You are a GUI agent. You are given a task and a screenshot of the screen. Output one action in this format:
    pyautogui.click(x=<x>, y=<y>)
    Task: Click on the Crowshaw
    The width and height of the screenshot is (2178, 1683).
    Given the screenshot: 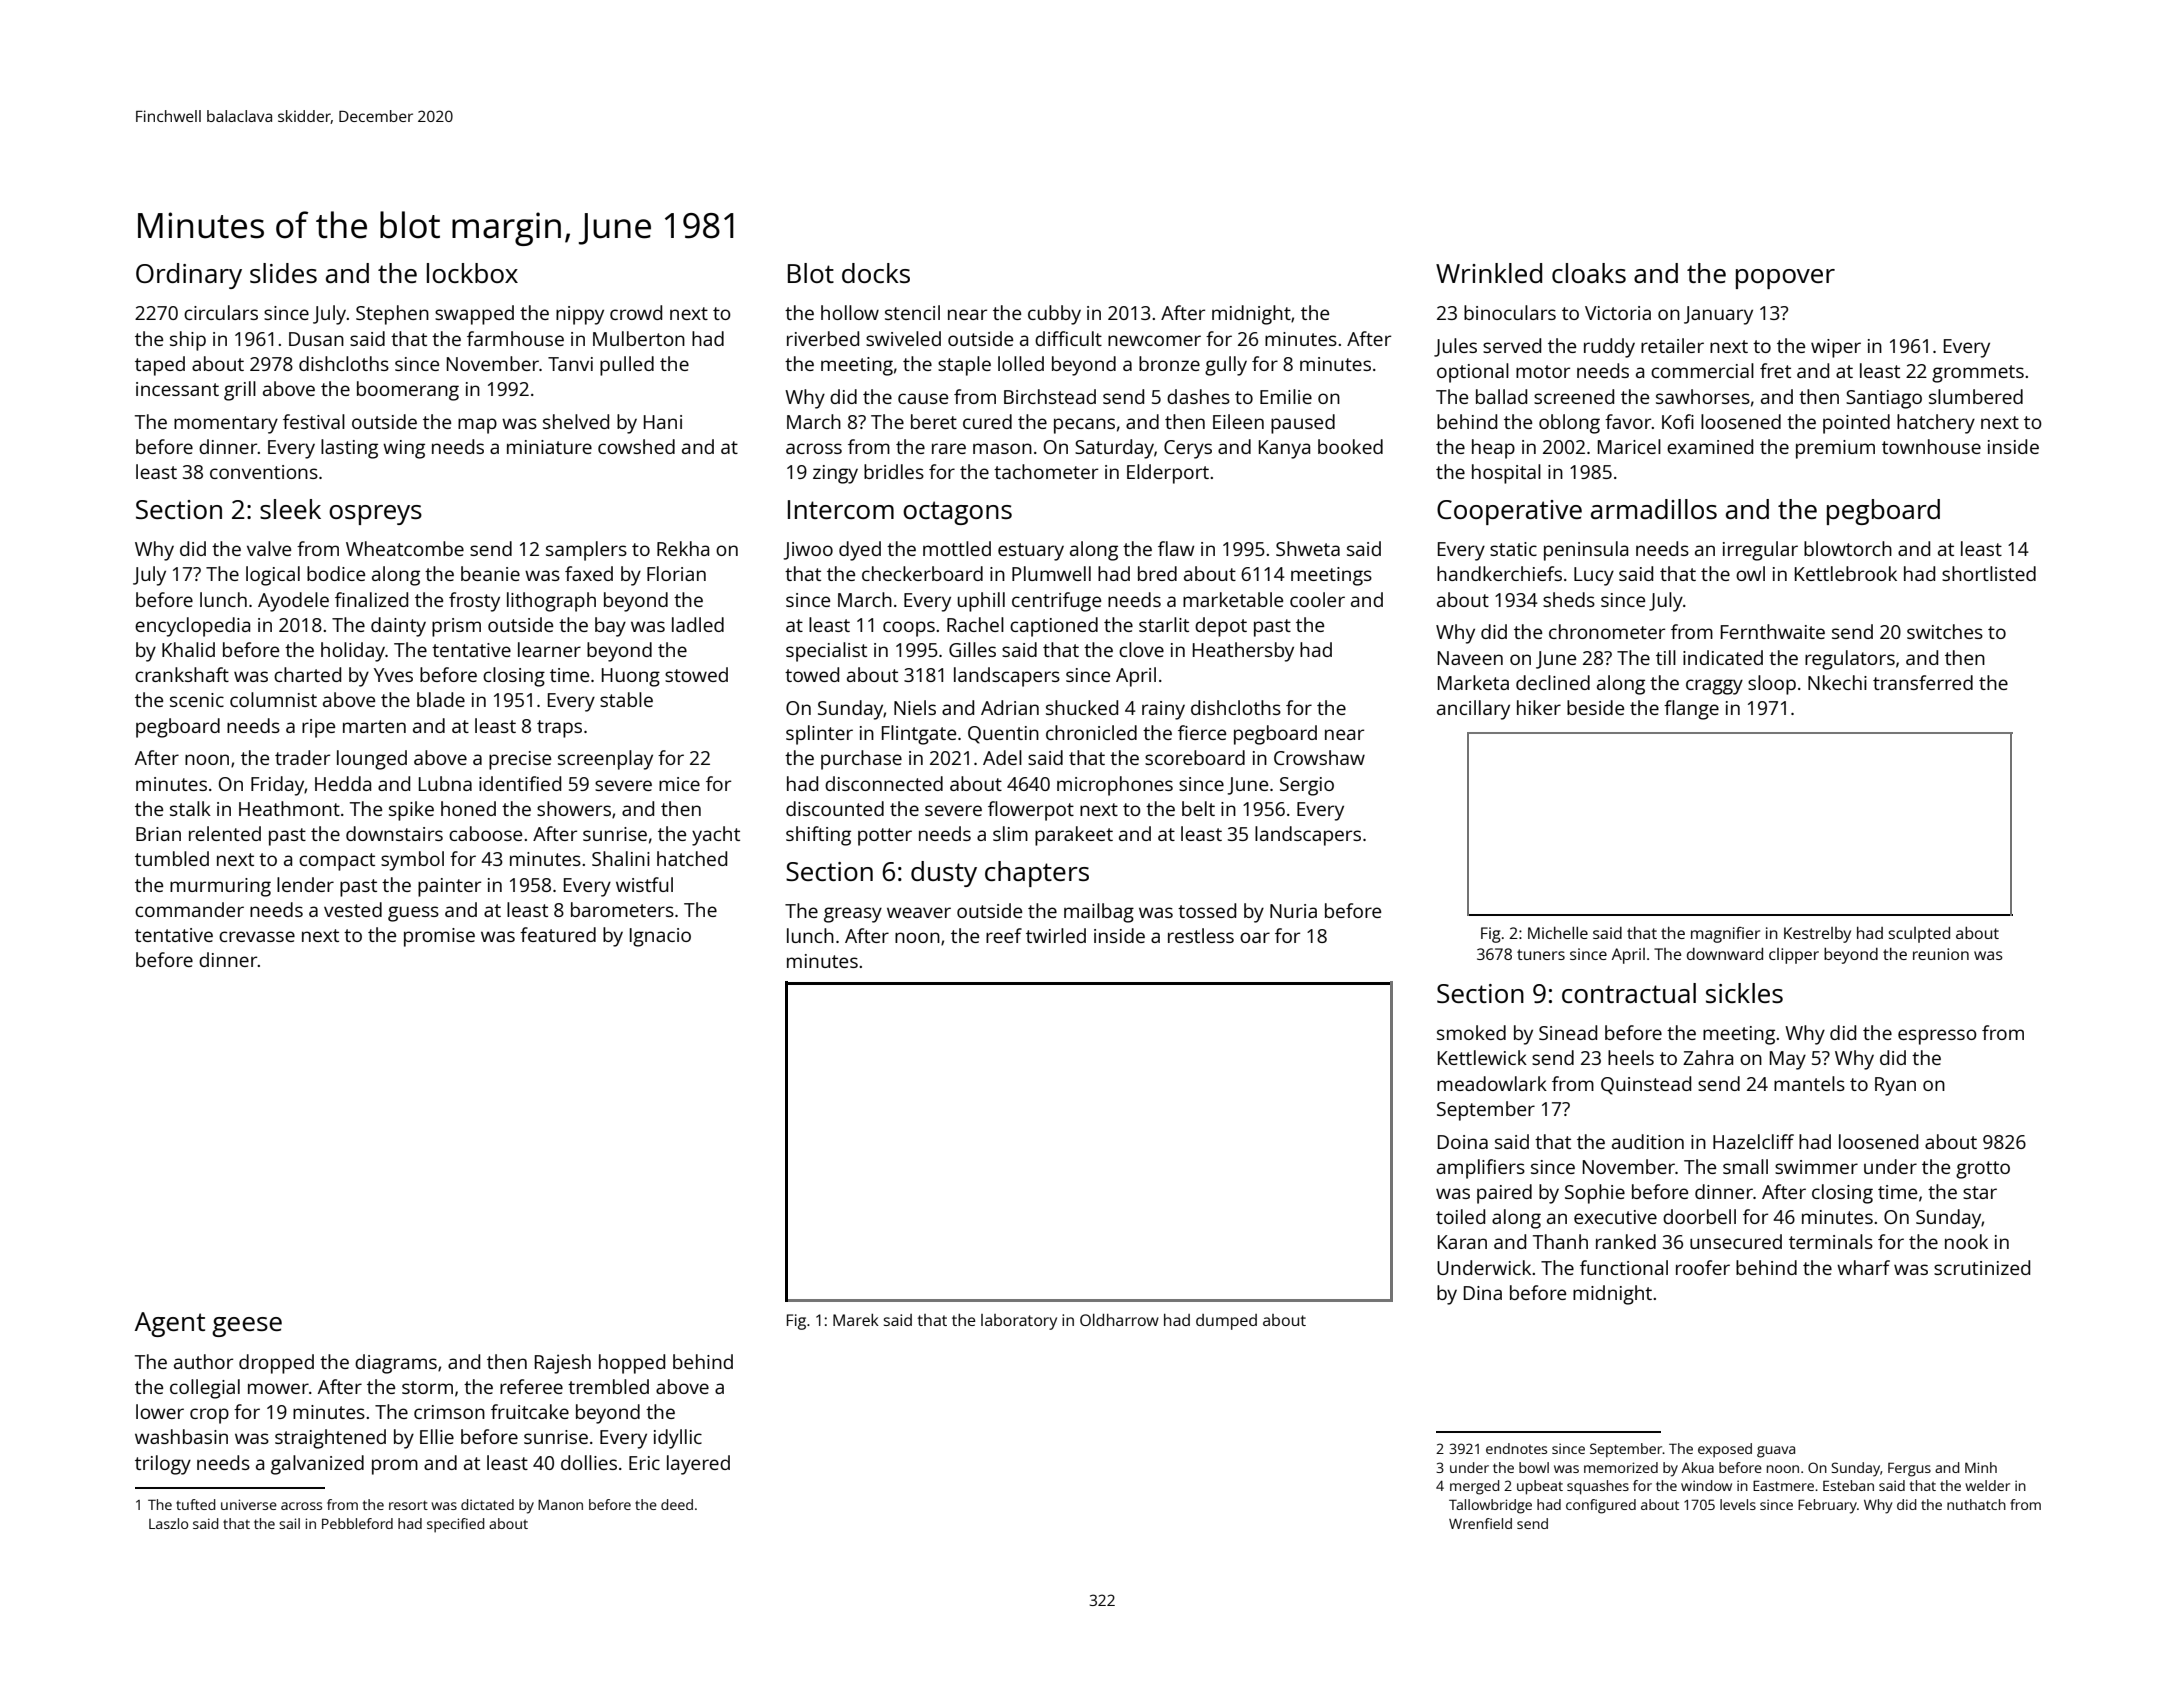 What is the action you would take?
    pyautogui.click(x=1319, y=757)
